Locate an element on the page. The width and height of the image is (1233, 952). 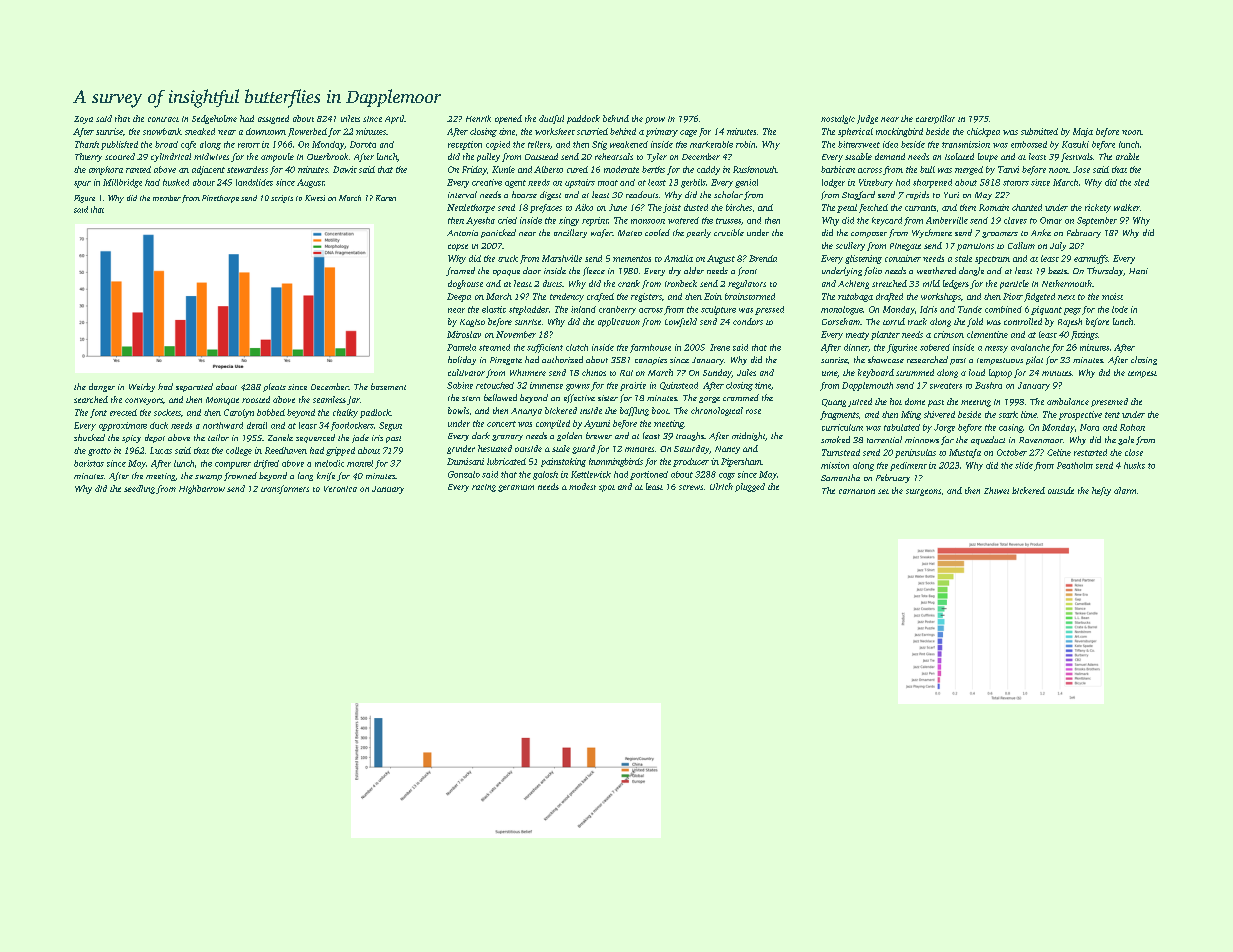
avalanche is located at coordinates (1030, 347).
